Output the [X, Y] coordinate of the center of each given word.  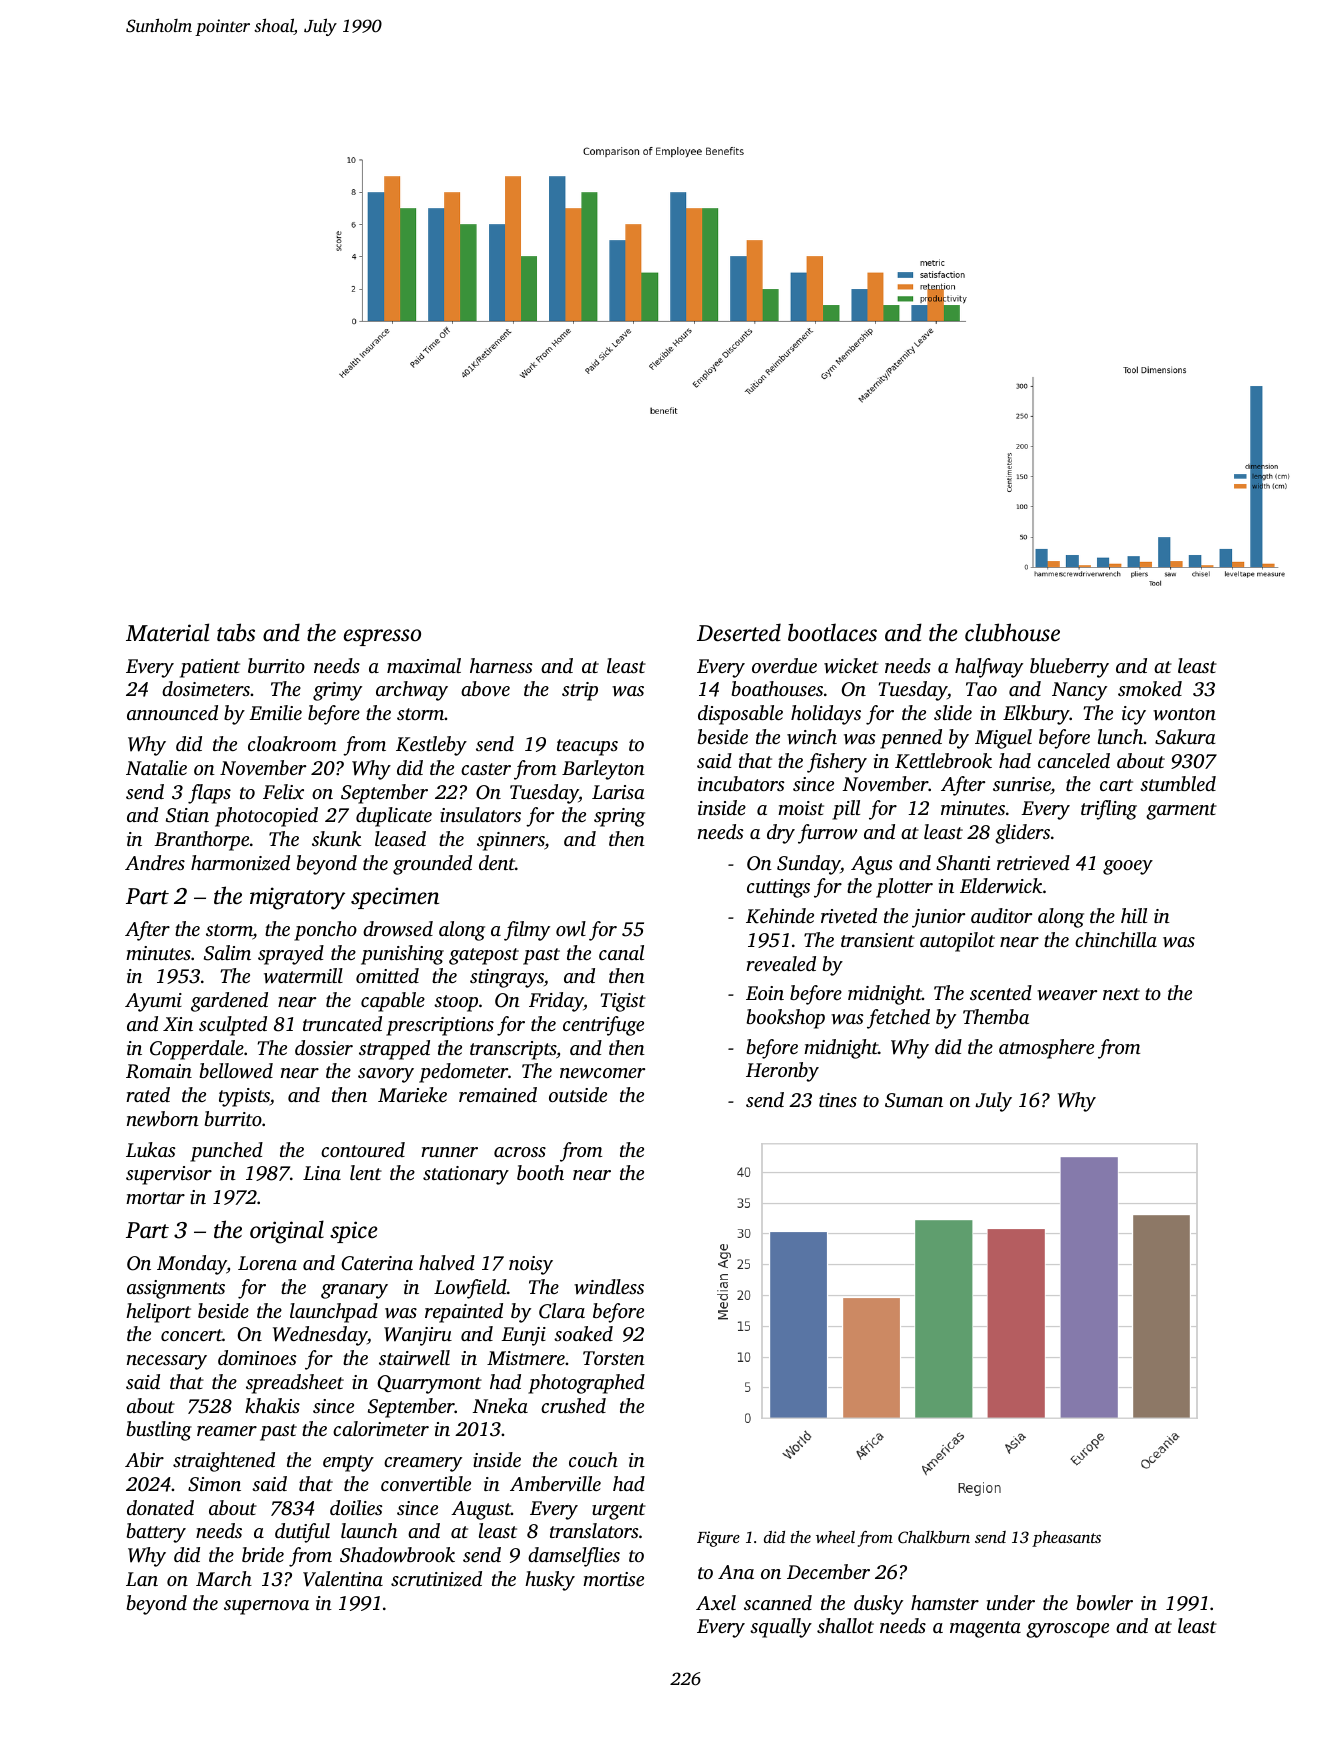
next [1121, 994]
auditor [1001, 915]
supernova [266, 1607]
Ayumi [153, 1002]
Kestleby [431, 746]
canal [621, 952]
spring [619, 817]
